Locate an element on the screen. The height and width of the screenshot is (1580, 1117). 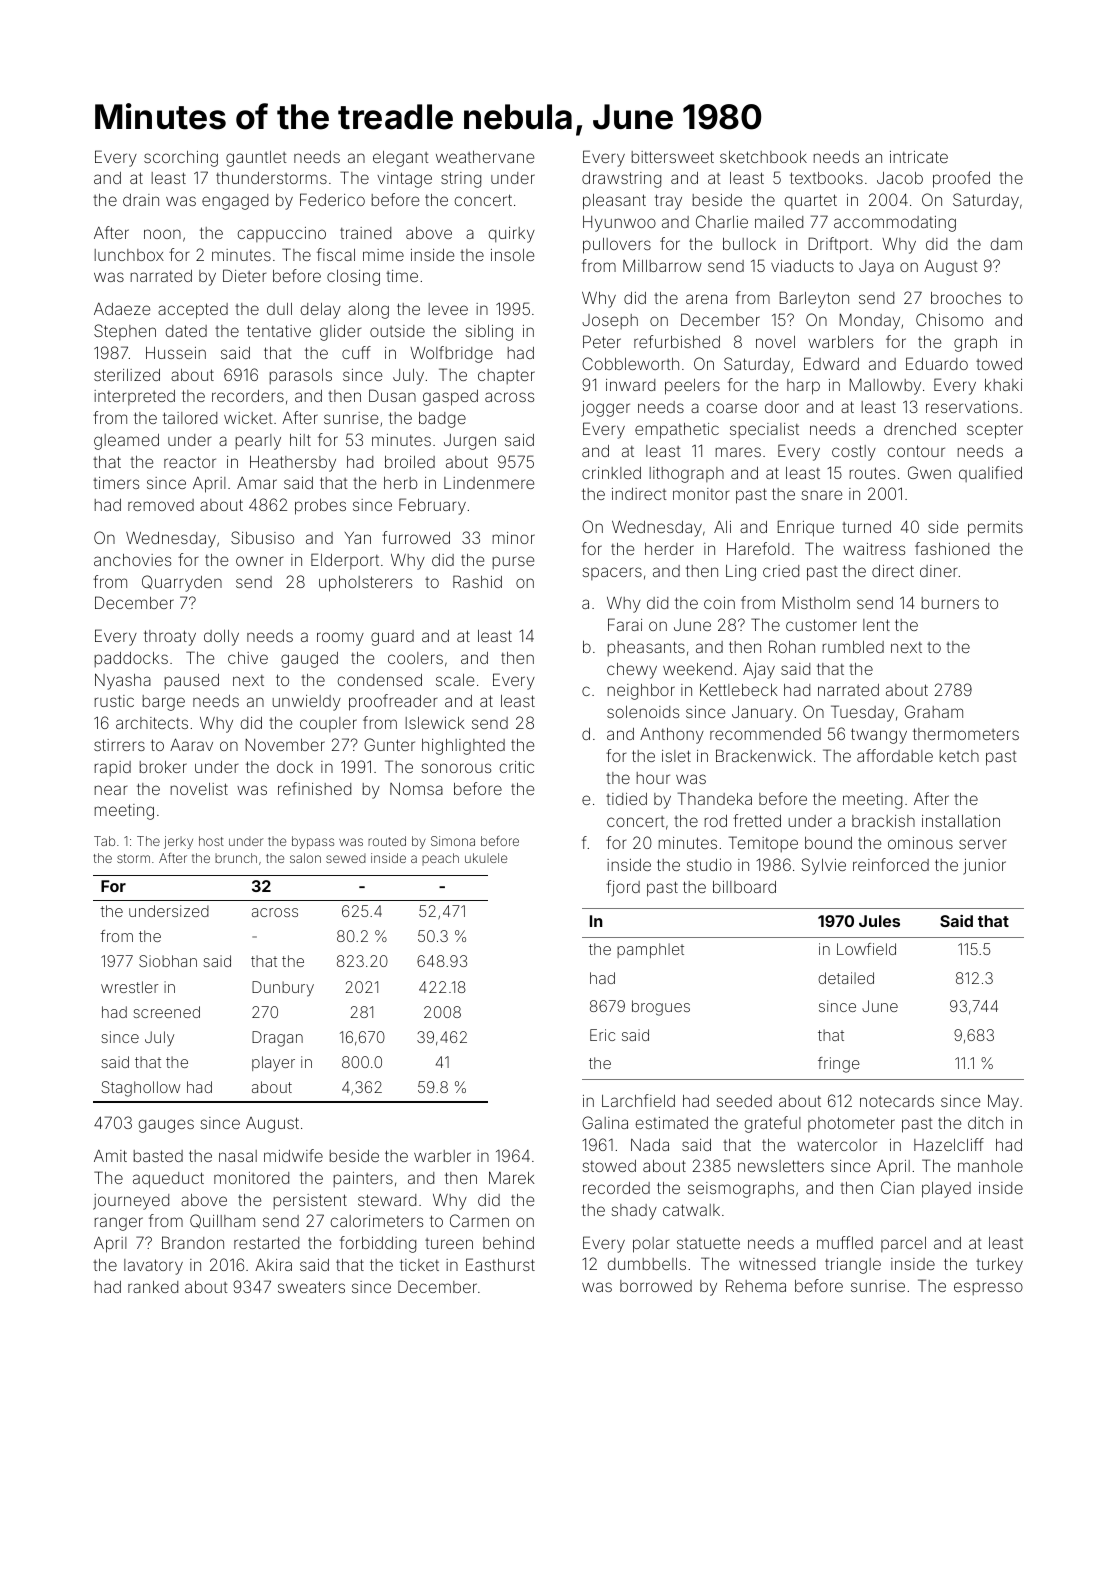
intricate is located at coordinates (919, 157).
